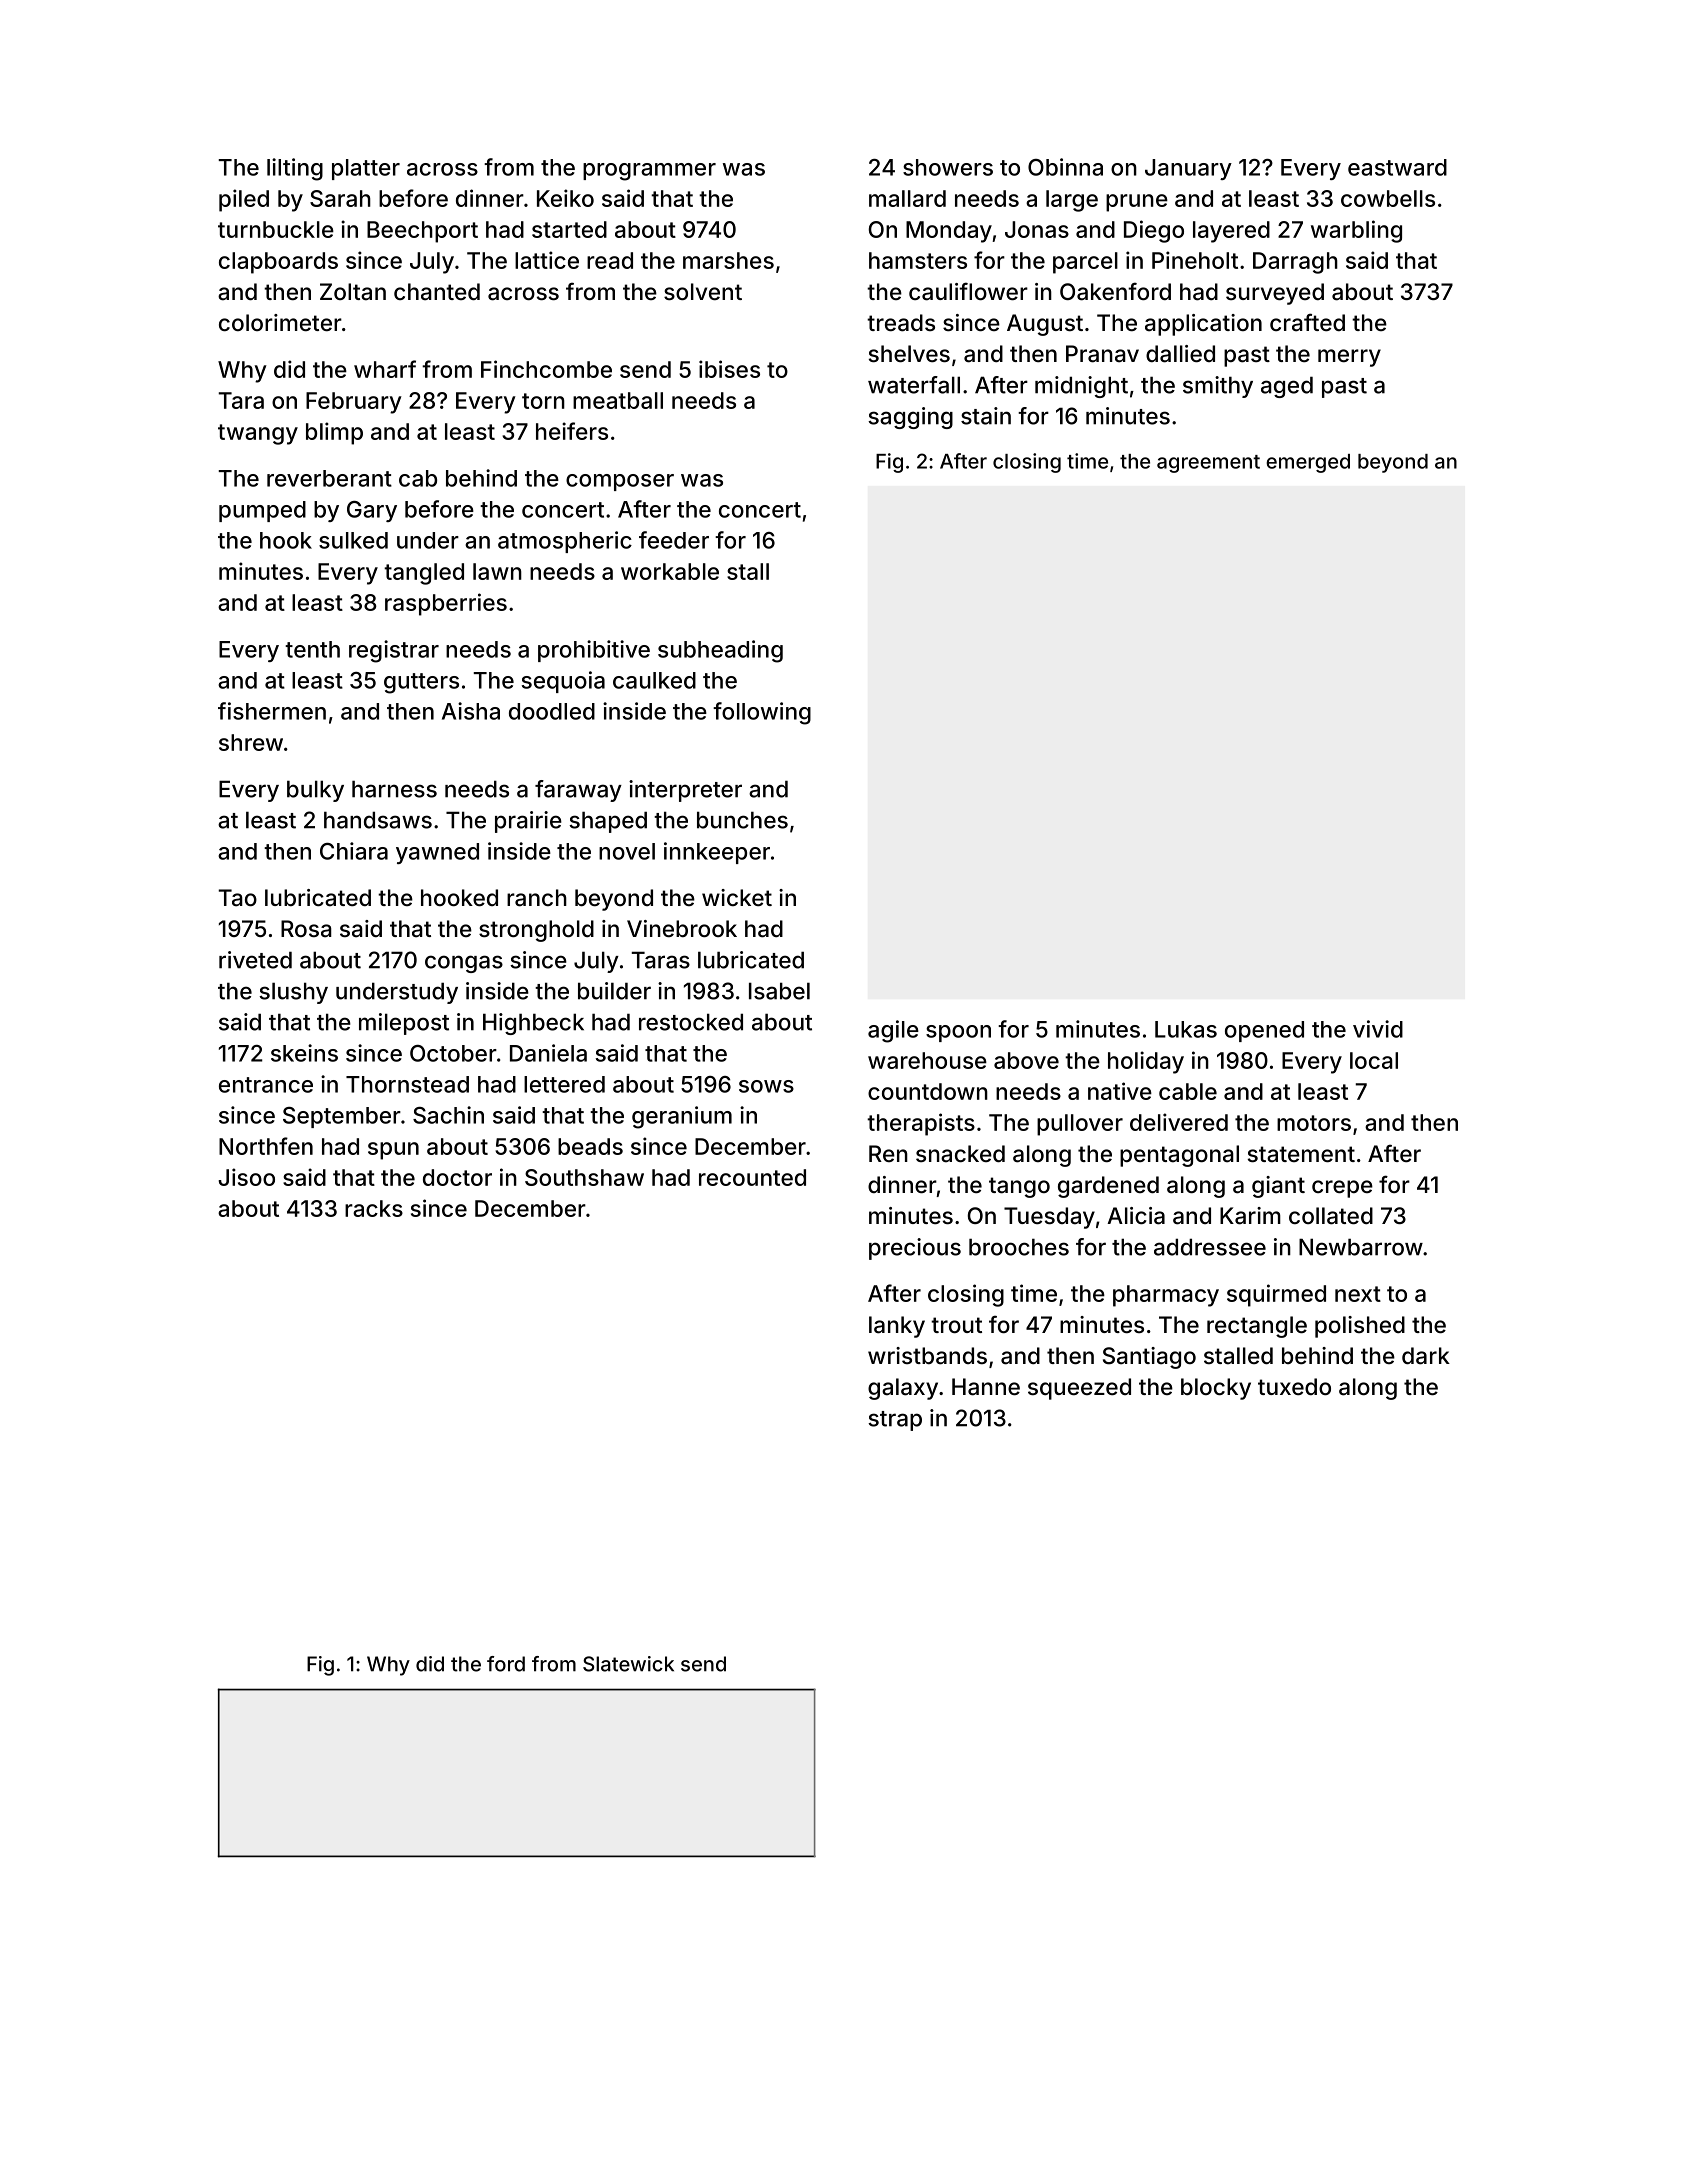  I want to click on February, so click(354, 403).
